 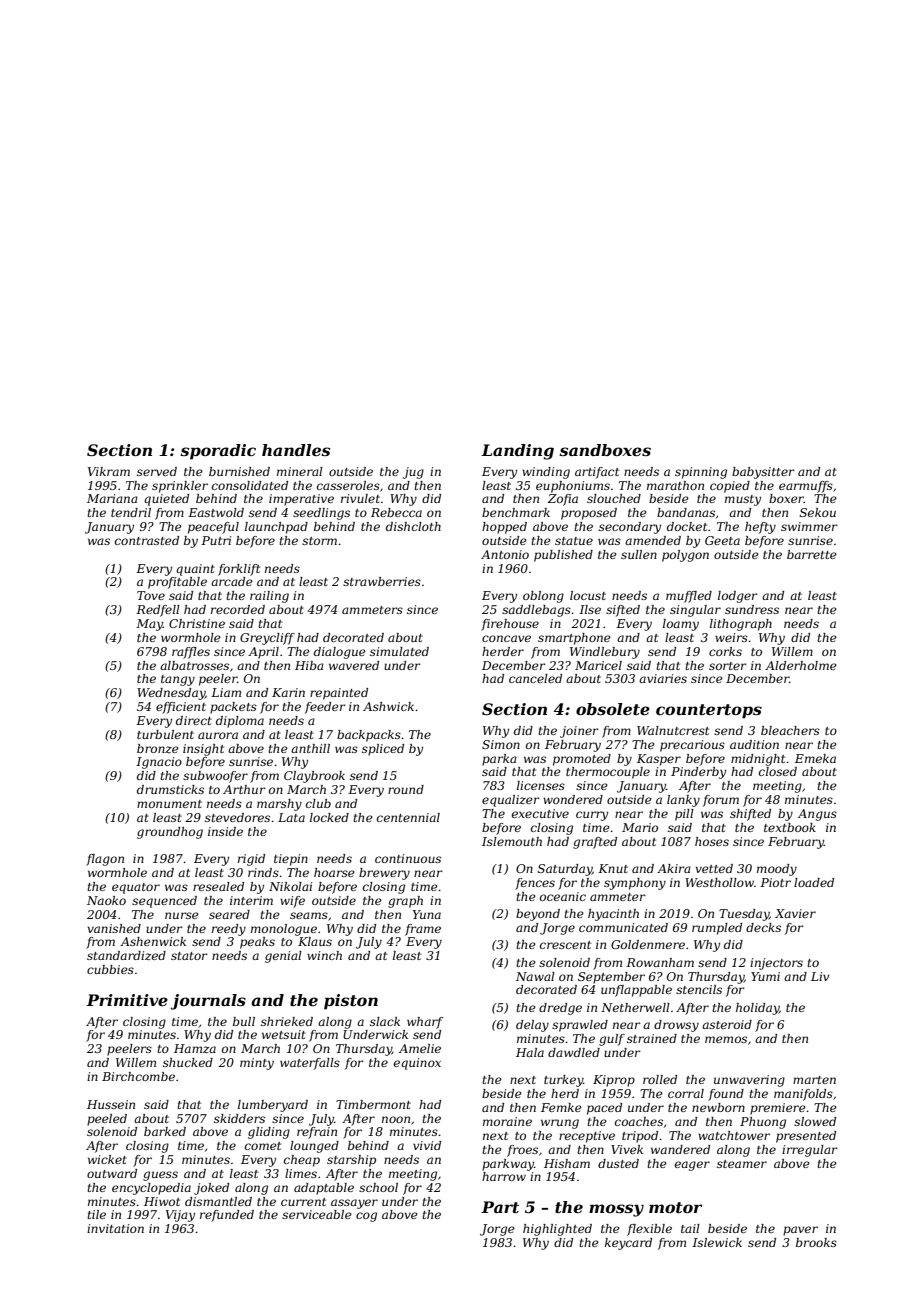 What do you see at coordinates (267, 639) in the document?
I see `Greycliff` at bounding box center [267, 639].
